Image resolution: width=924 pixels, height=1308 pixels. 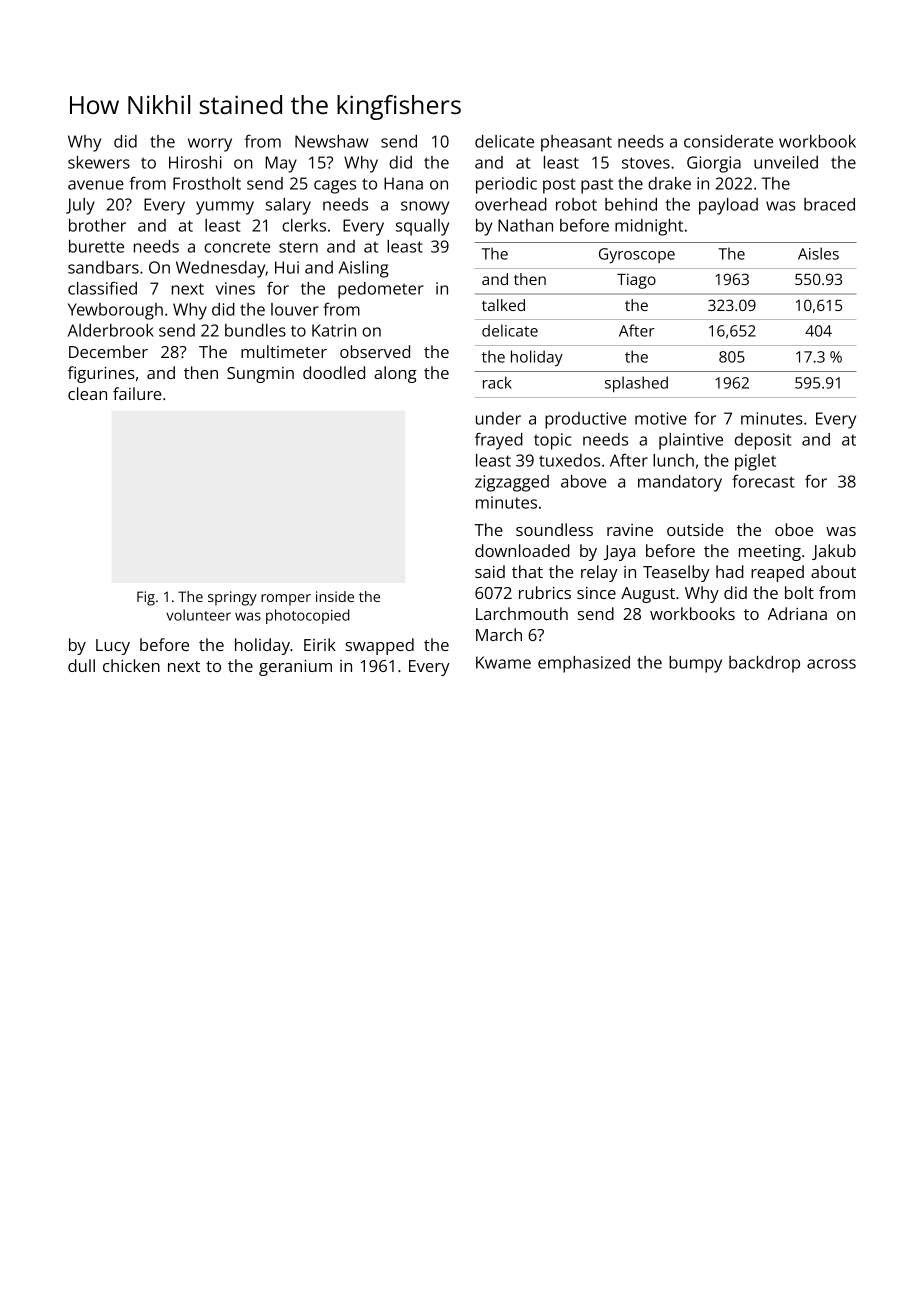 What do you see at coordinates (331, 141) in the document?
I see `Newshaw` at bounding box center [331, 141].
